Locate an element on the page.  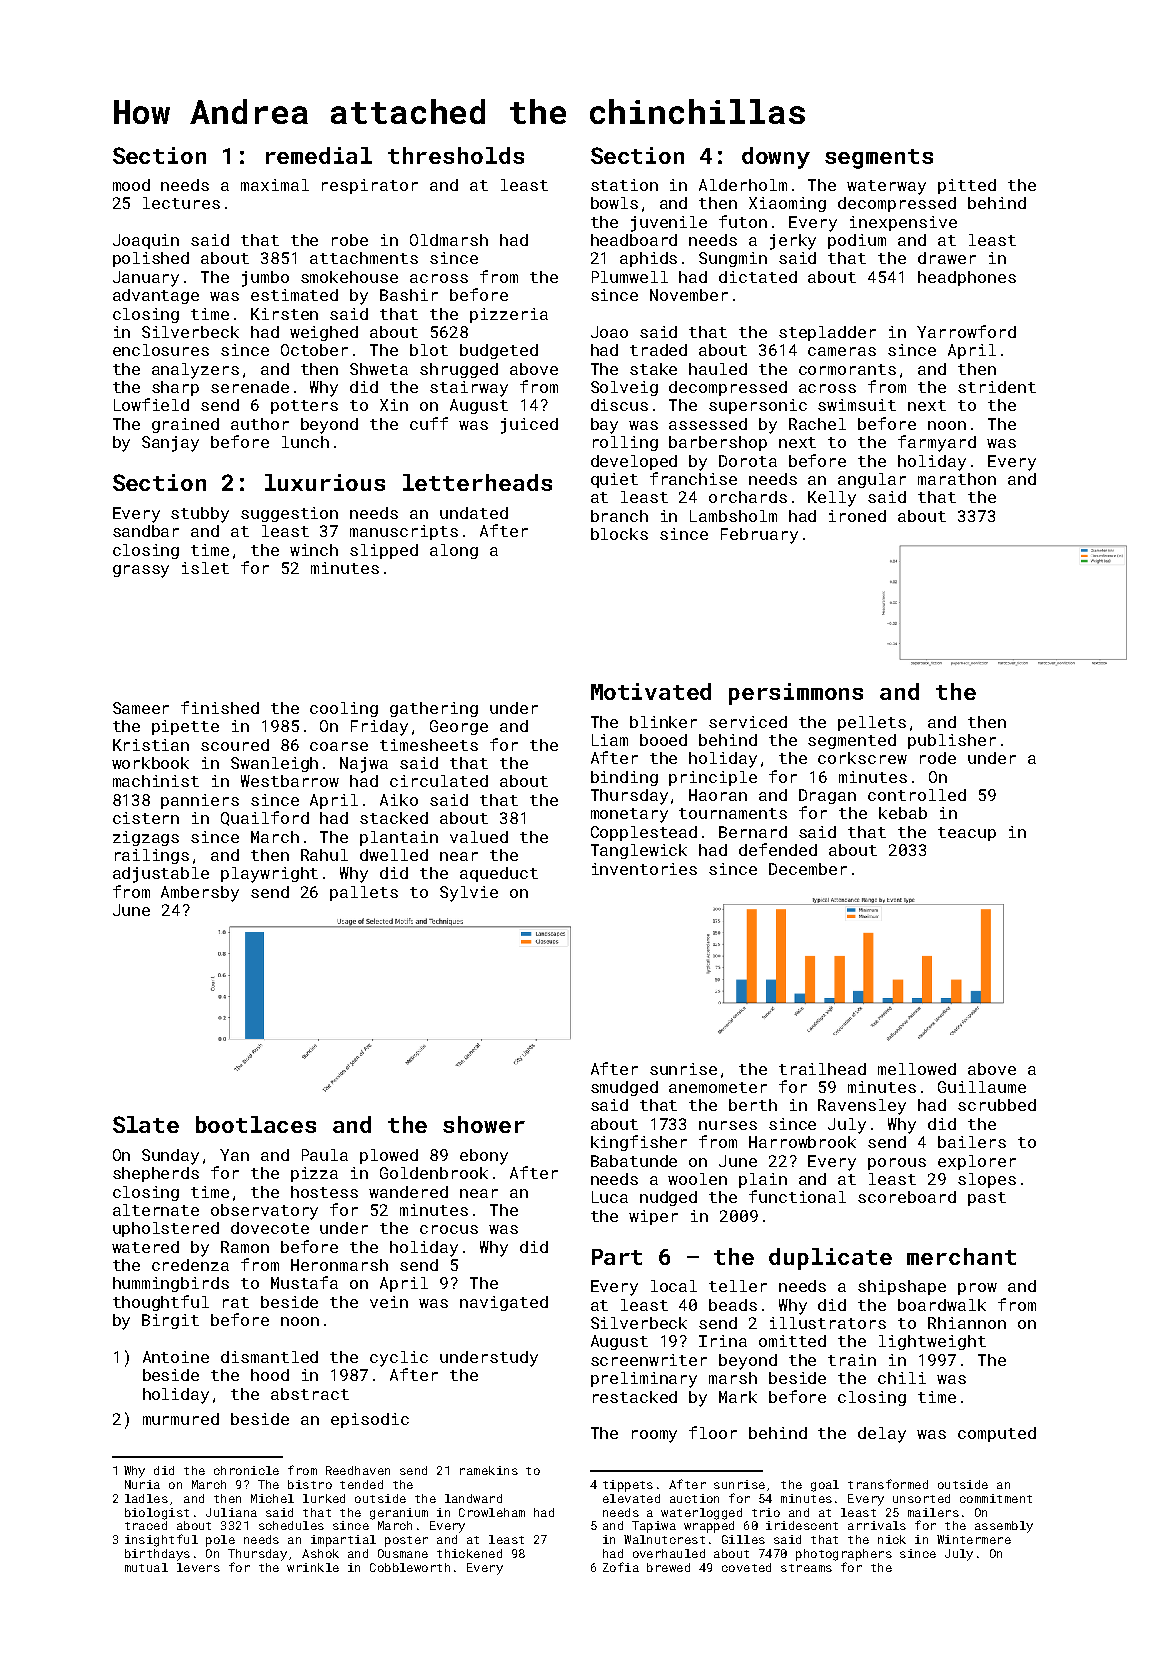
angular is located at coordinates (872, 480).
